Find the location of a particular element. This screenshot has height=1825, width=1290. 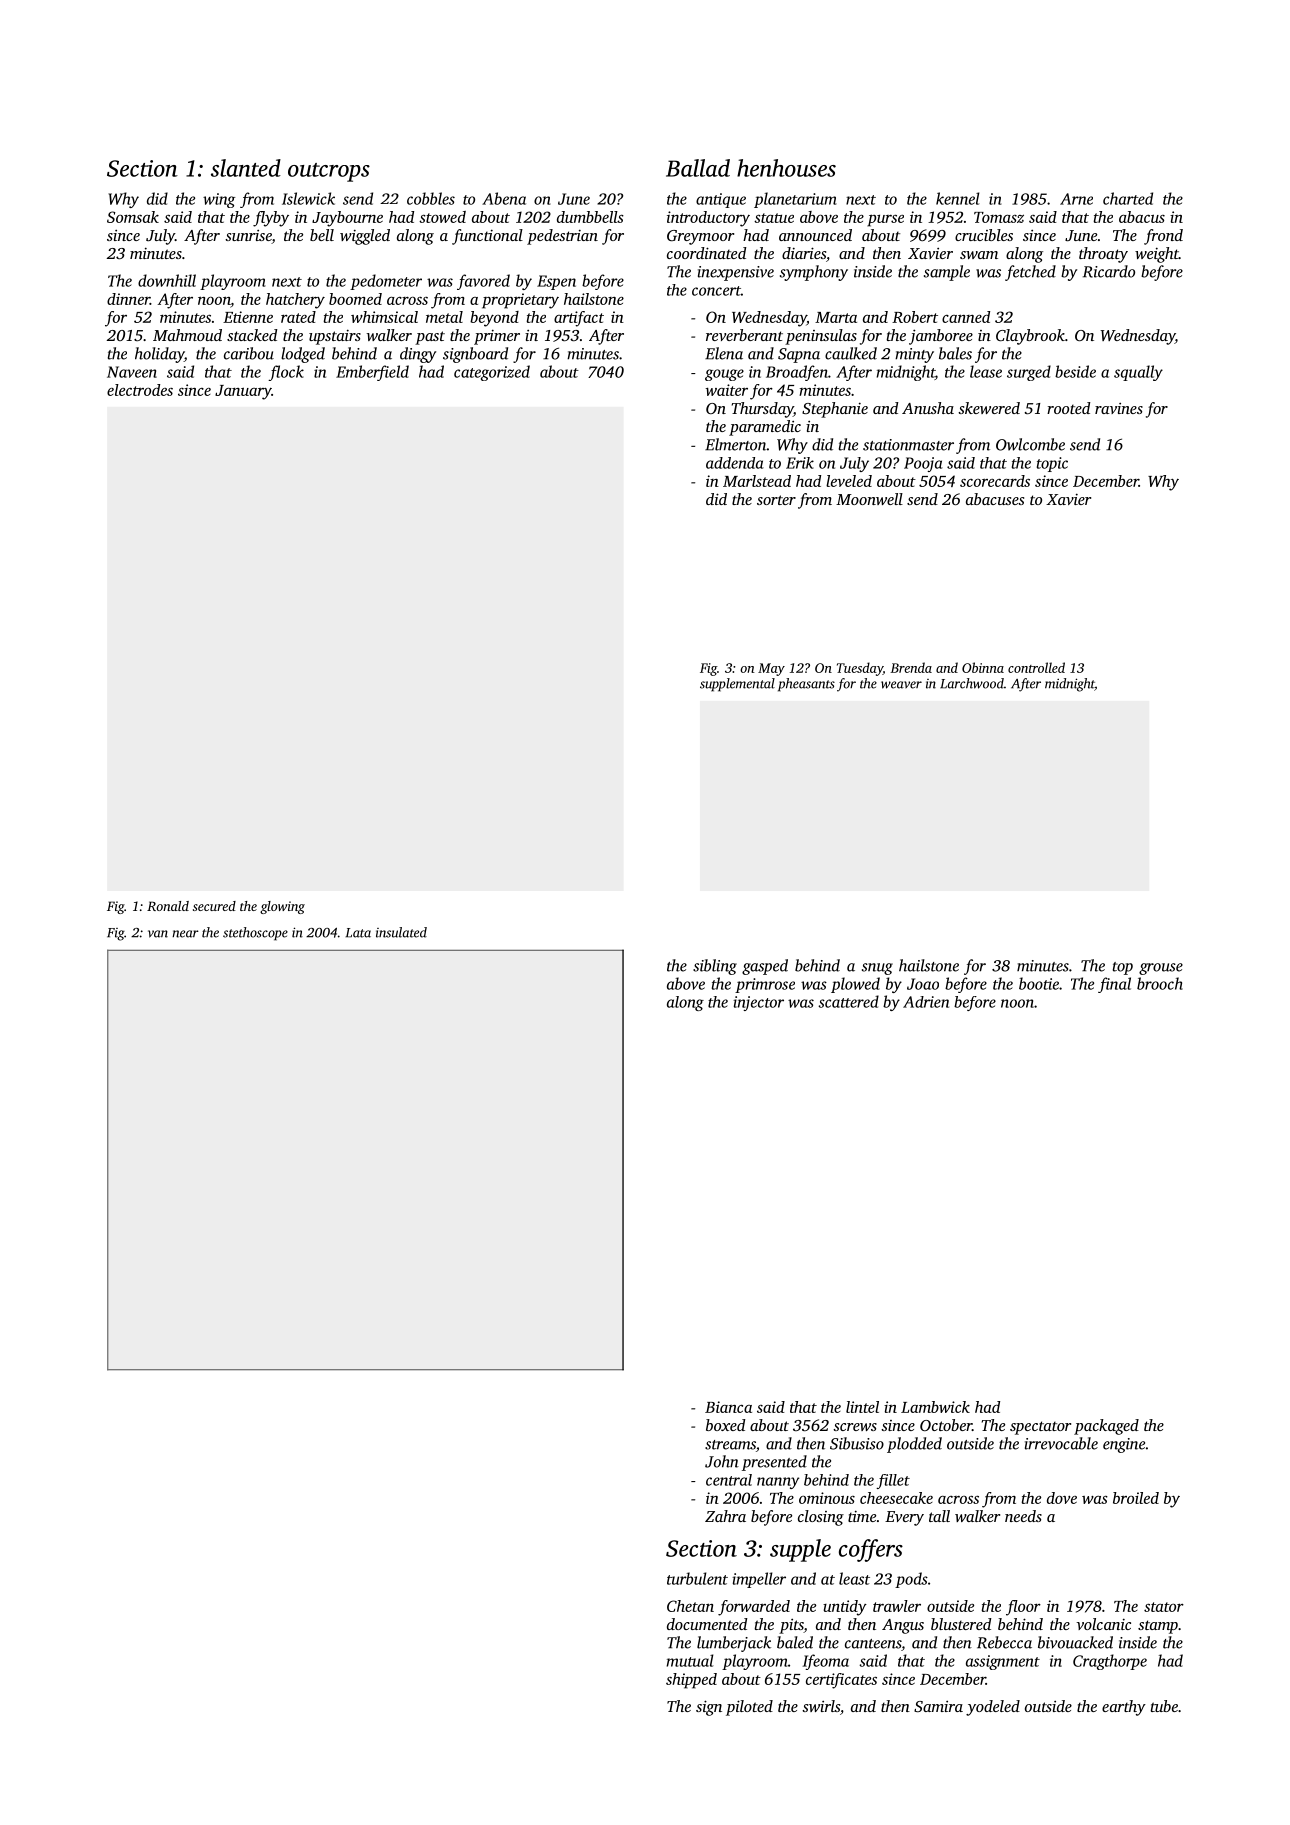

Greymoor is located at coordinates (700, 237).
